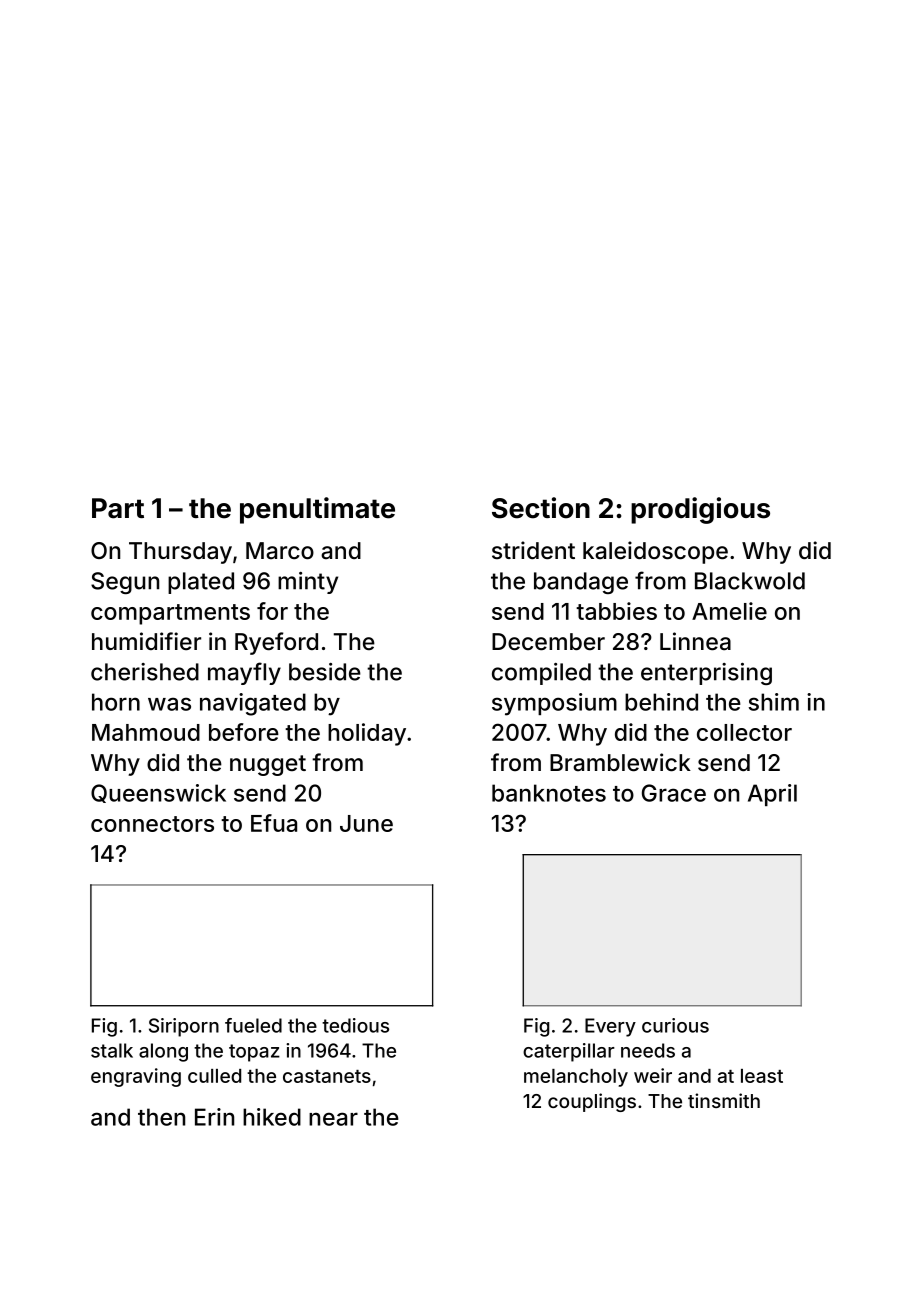 Image resolution: width=924 pixels, height=1311 pixels. What do you see at coordinates (116, 702) in the screenshot?
I see `horn` at bounding box center [116, 702].
